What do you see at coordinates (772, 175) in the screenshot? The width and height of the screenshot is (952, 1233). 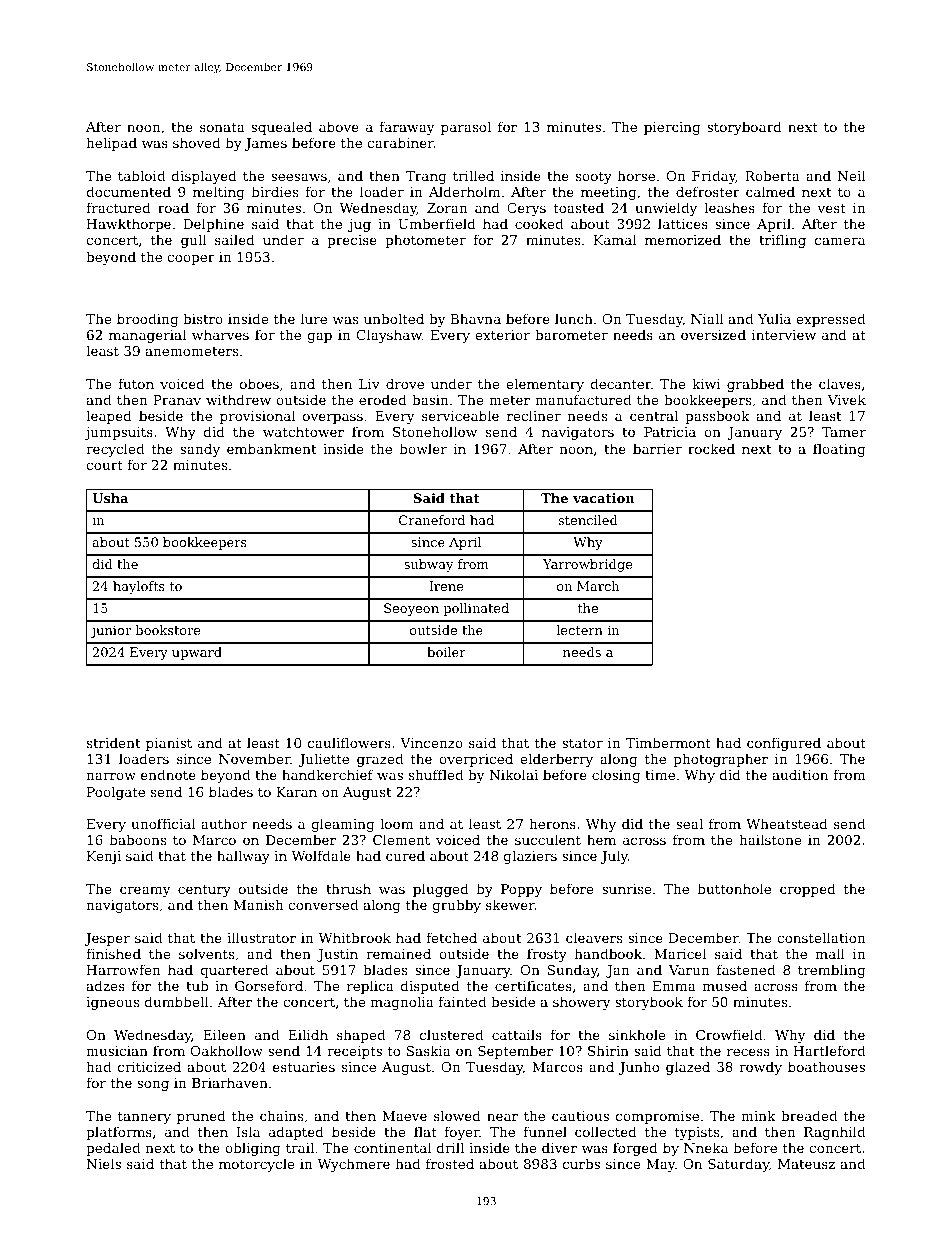 I see `Roberta` at bounding box center [772, 175].
